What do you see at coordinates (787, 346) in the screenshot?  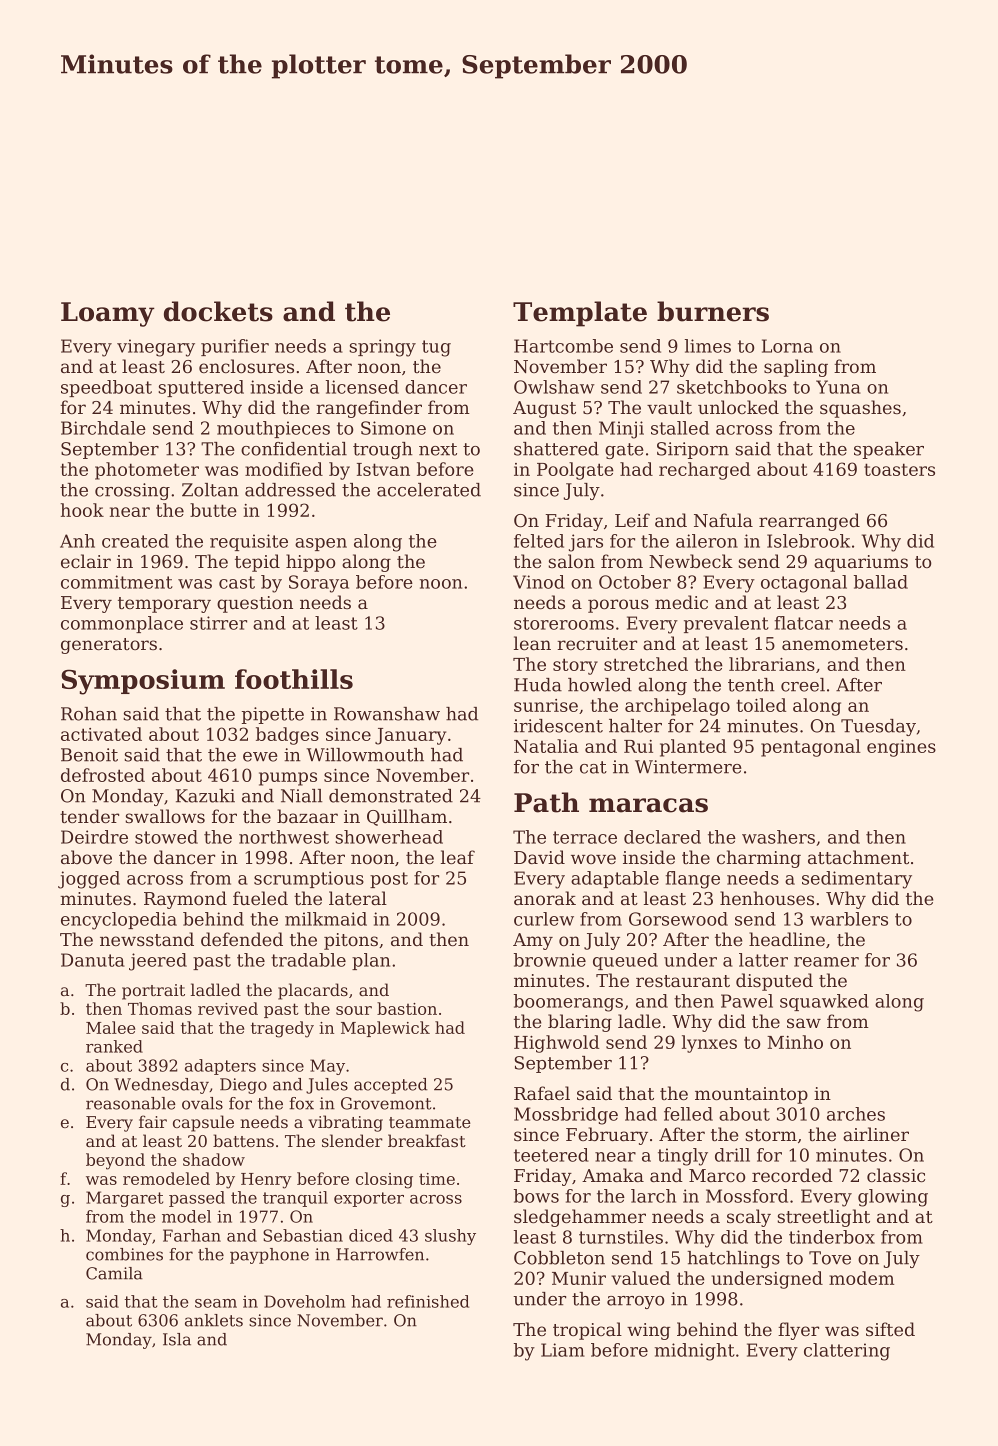 I see `Lorna` at bounding box center [787, 346].
